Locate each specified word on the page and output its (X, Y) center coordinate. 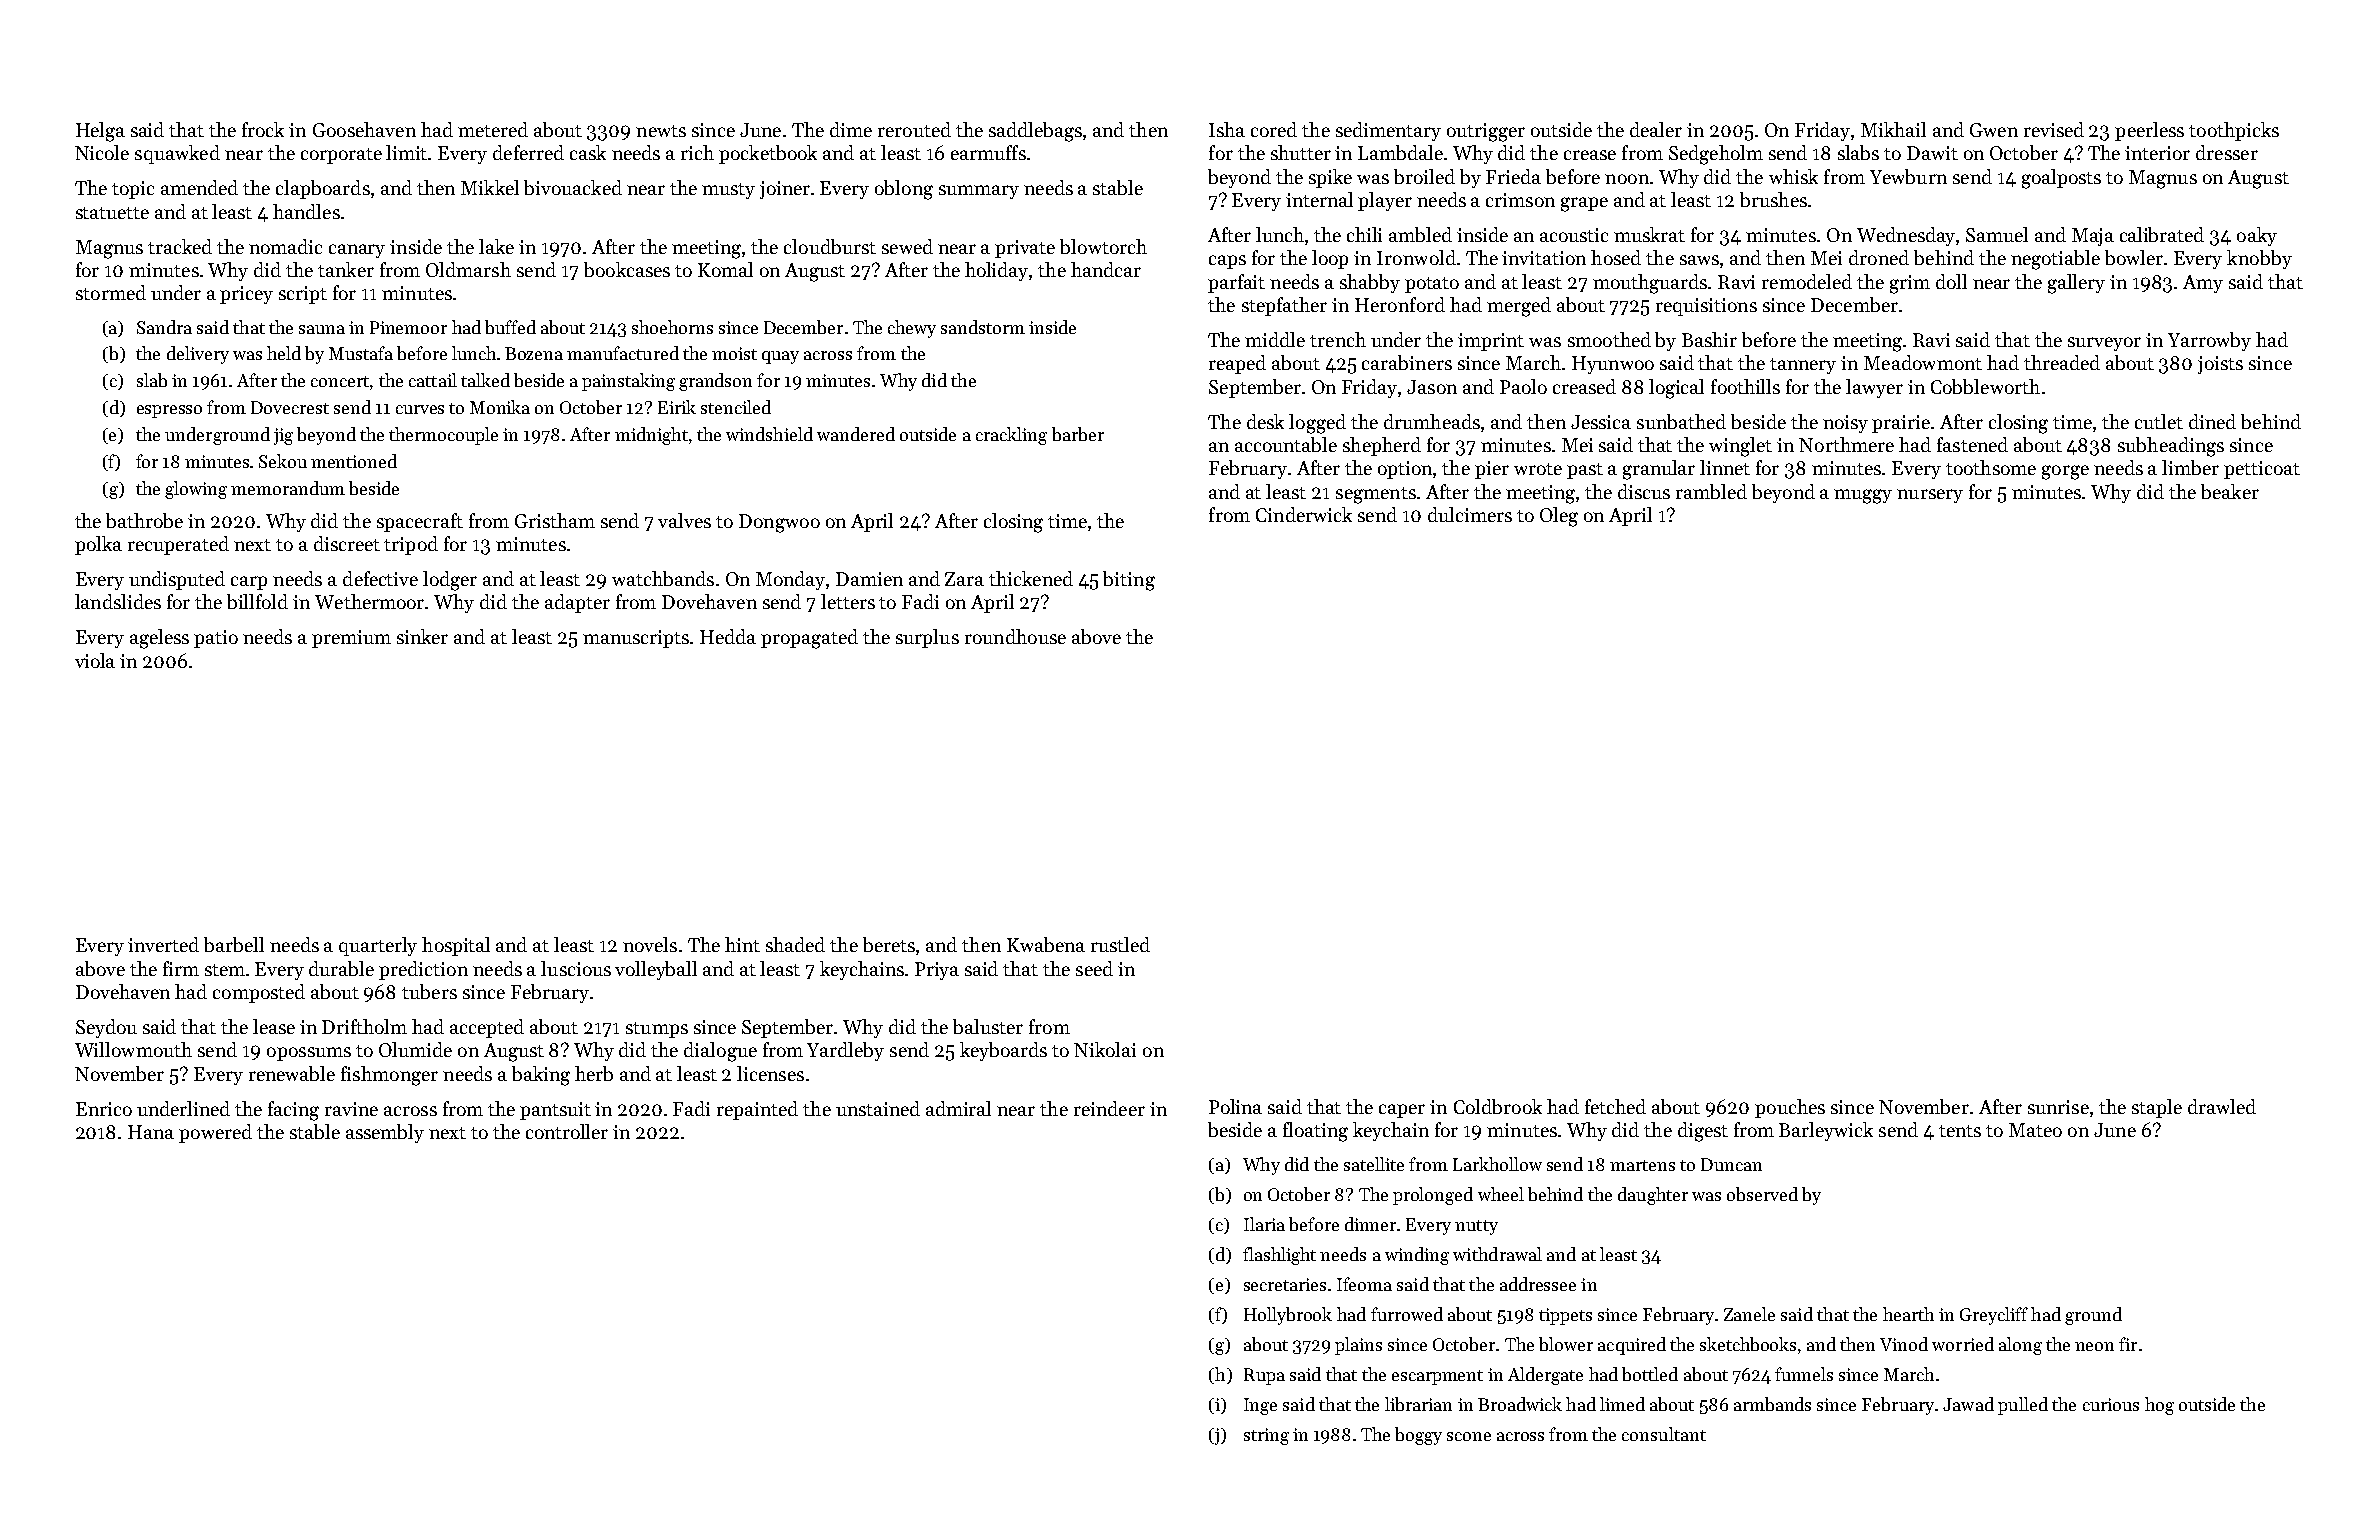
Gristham (555, 520)
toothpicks (2234, 131)
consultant (1664, 1434)
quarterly (378, 946)
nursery (1930, 496)
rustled (1120, 944)
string (1266, 1436)
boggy (1418, 1436)
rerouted (914, 129)
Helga (100, 132)
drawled (2222, 1106)
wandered (856, 434)
